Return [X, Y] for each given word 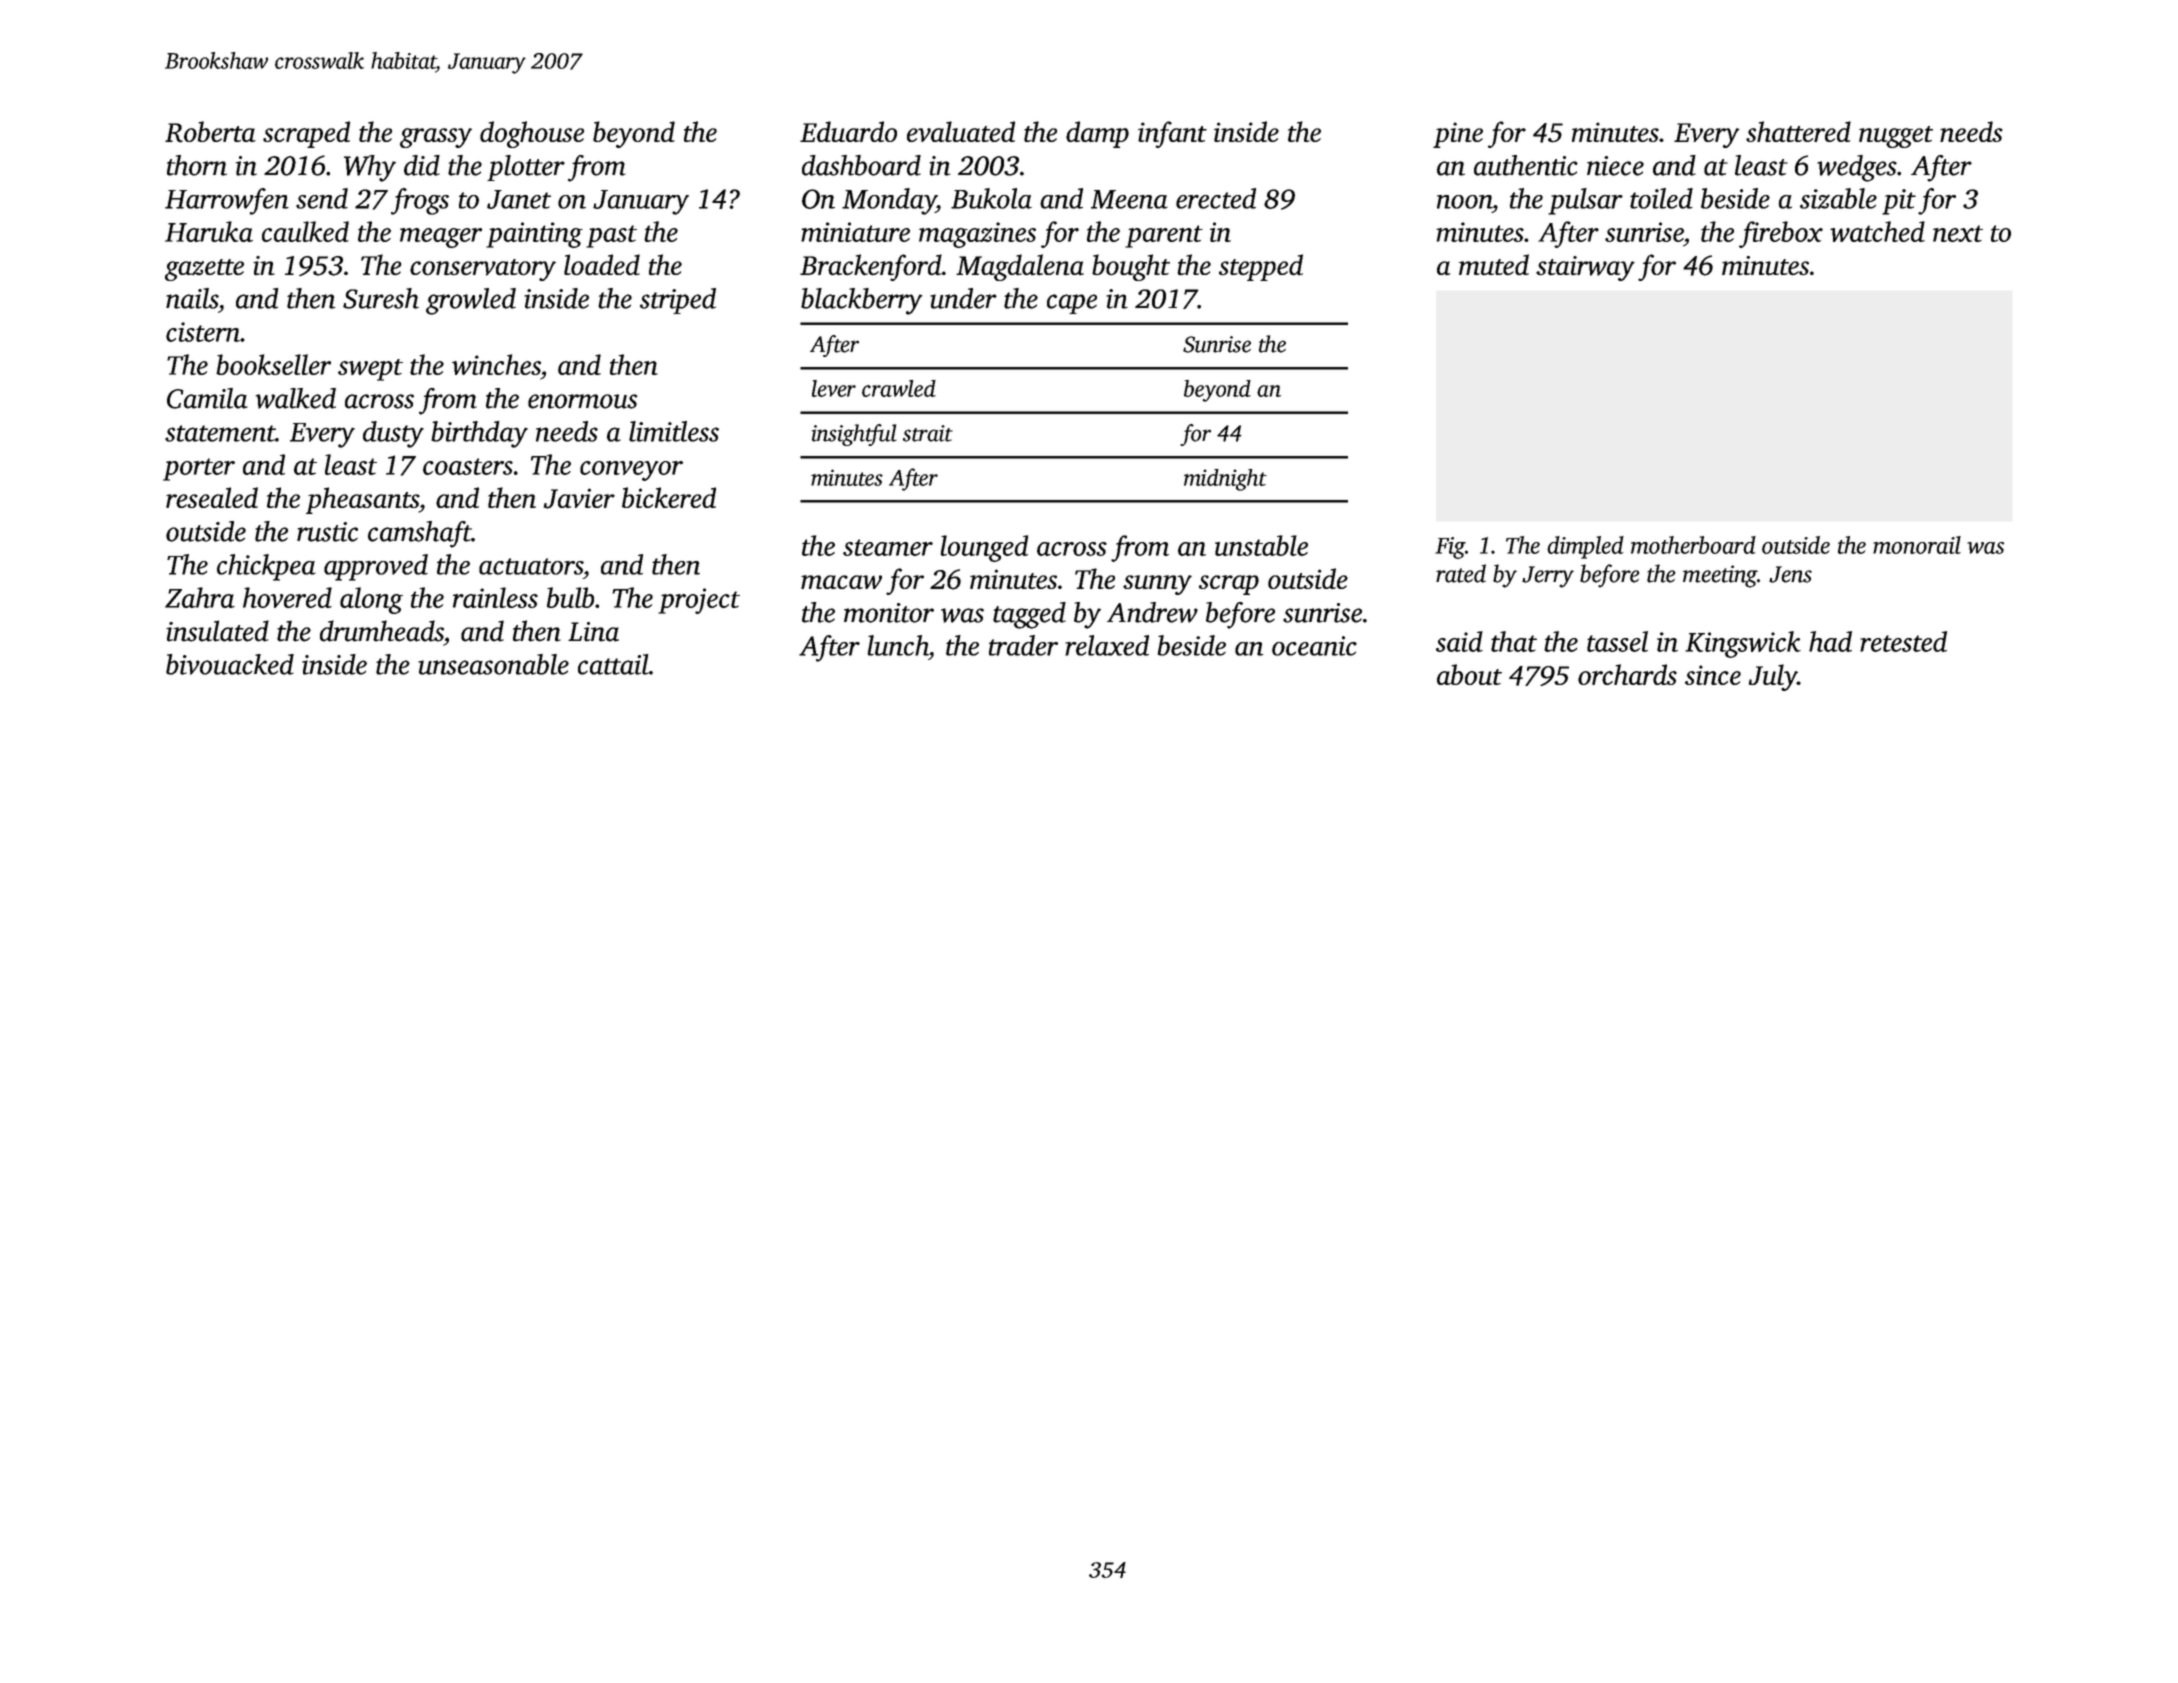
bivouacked [230, 664]
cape [1072, 304]
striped [678, 301]
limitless [674, 431]
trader [1023, 645]
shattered [1798, 131]
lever [834, 388]
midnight [1225, 480]
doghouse [532, 134]
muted [1494, 265]
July [1773, 677]
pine [1458, 135]
